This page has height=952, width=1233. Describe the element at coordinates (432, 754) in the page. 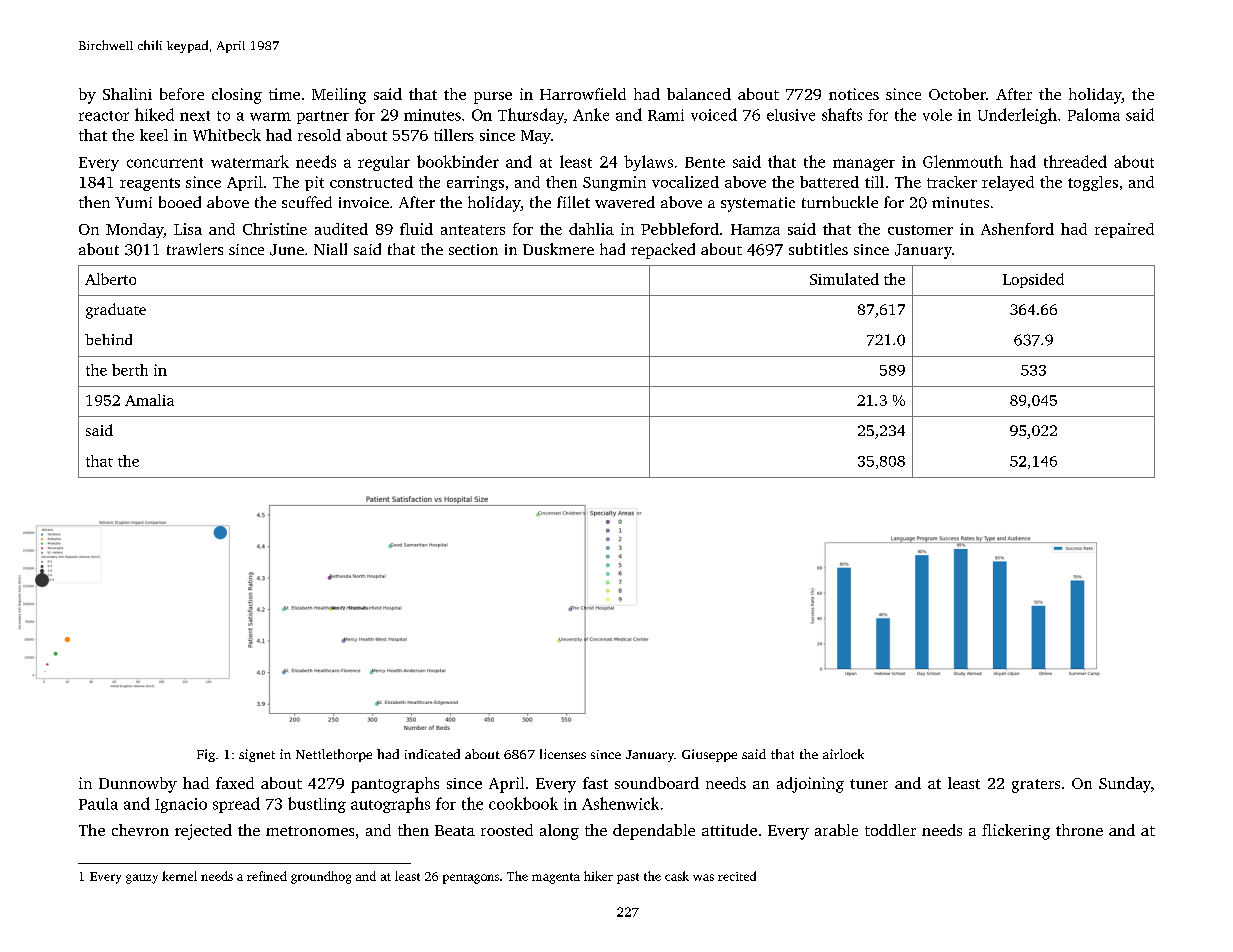

I see `indicated` at that location.
